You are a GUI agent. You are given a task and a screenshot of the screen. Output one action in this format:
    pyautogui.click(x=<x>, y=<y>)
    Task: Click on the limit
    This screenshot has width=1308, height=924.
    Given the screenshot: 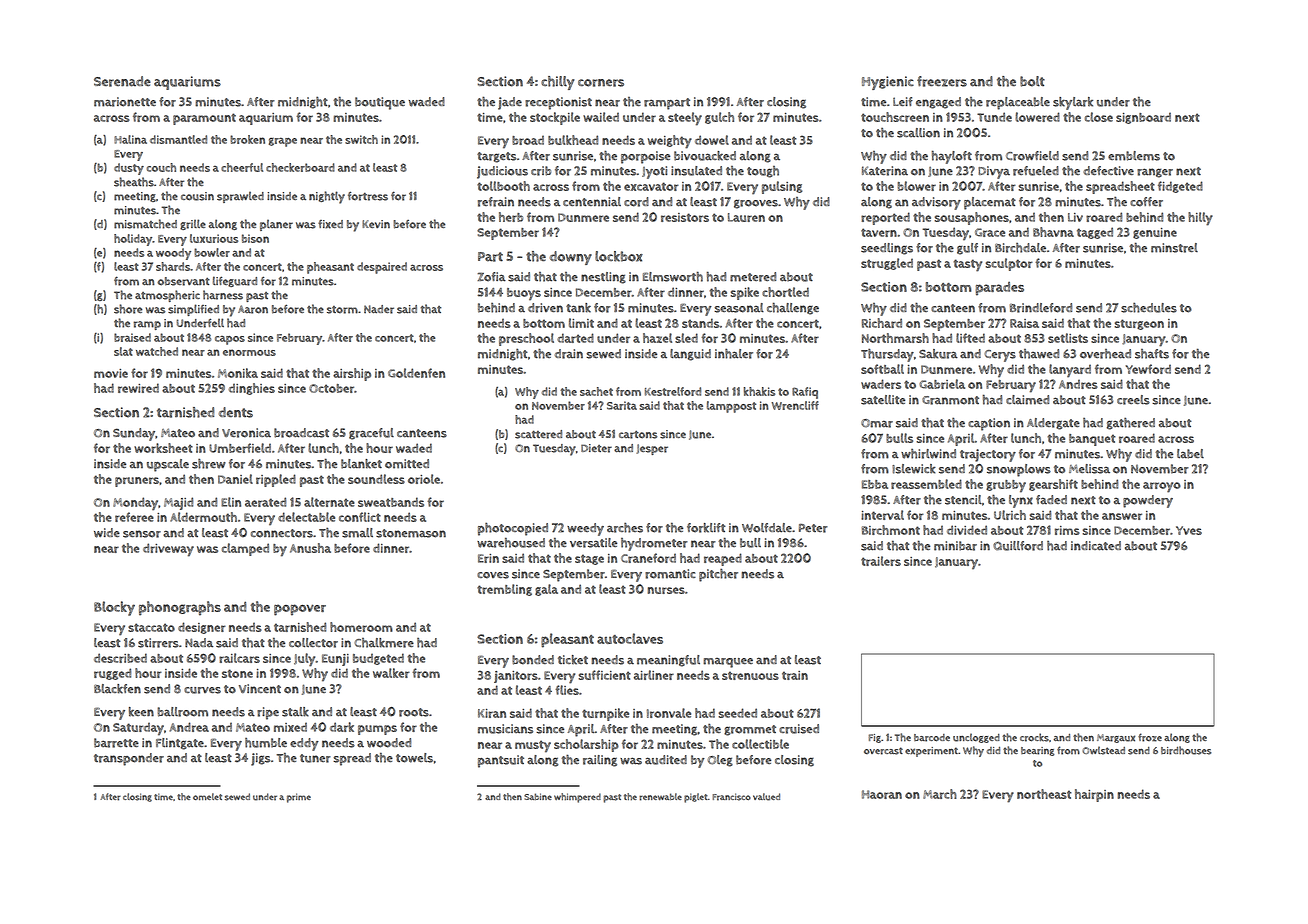 What is the action you would take?
    pyautogui.click(x=581, y=323)
